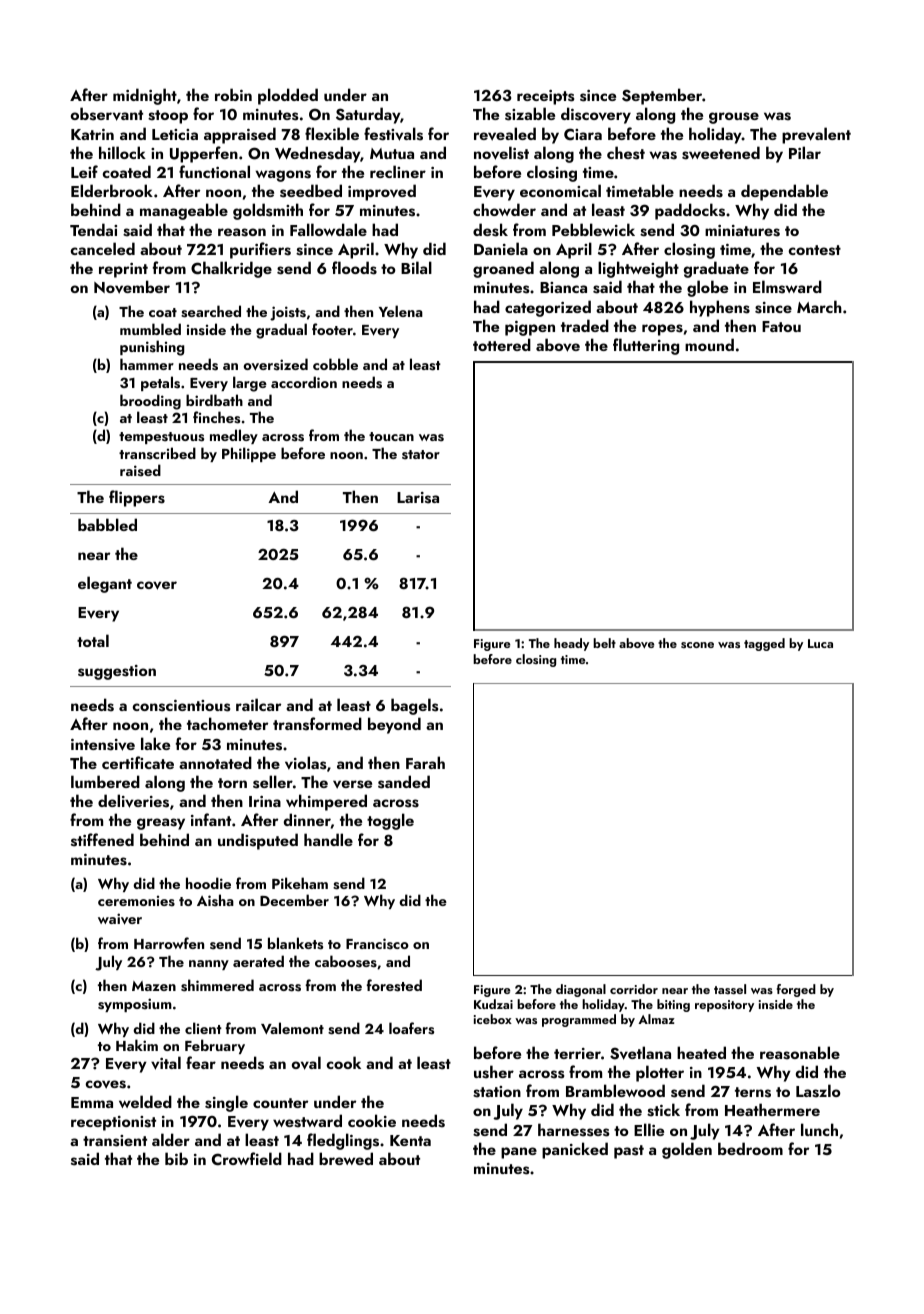 The image size is (924, 1314). I want to click on prevalent, so click(816, 135).
